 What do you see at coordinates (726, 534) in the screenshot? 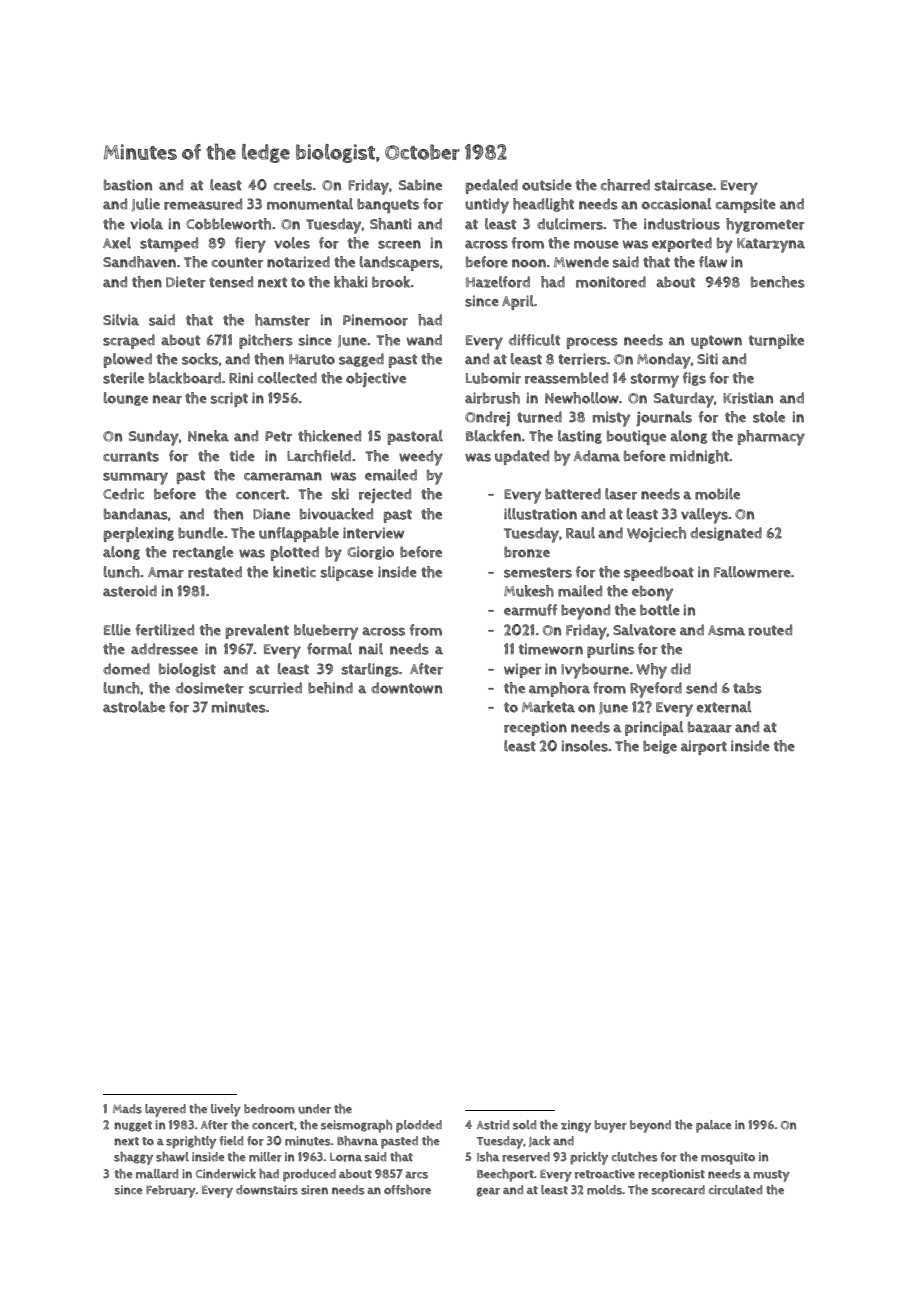
I see `designated` at bounding box center [726, 534].
